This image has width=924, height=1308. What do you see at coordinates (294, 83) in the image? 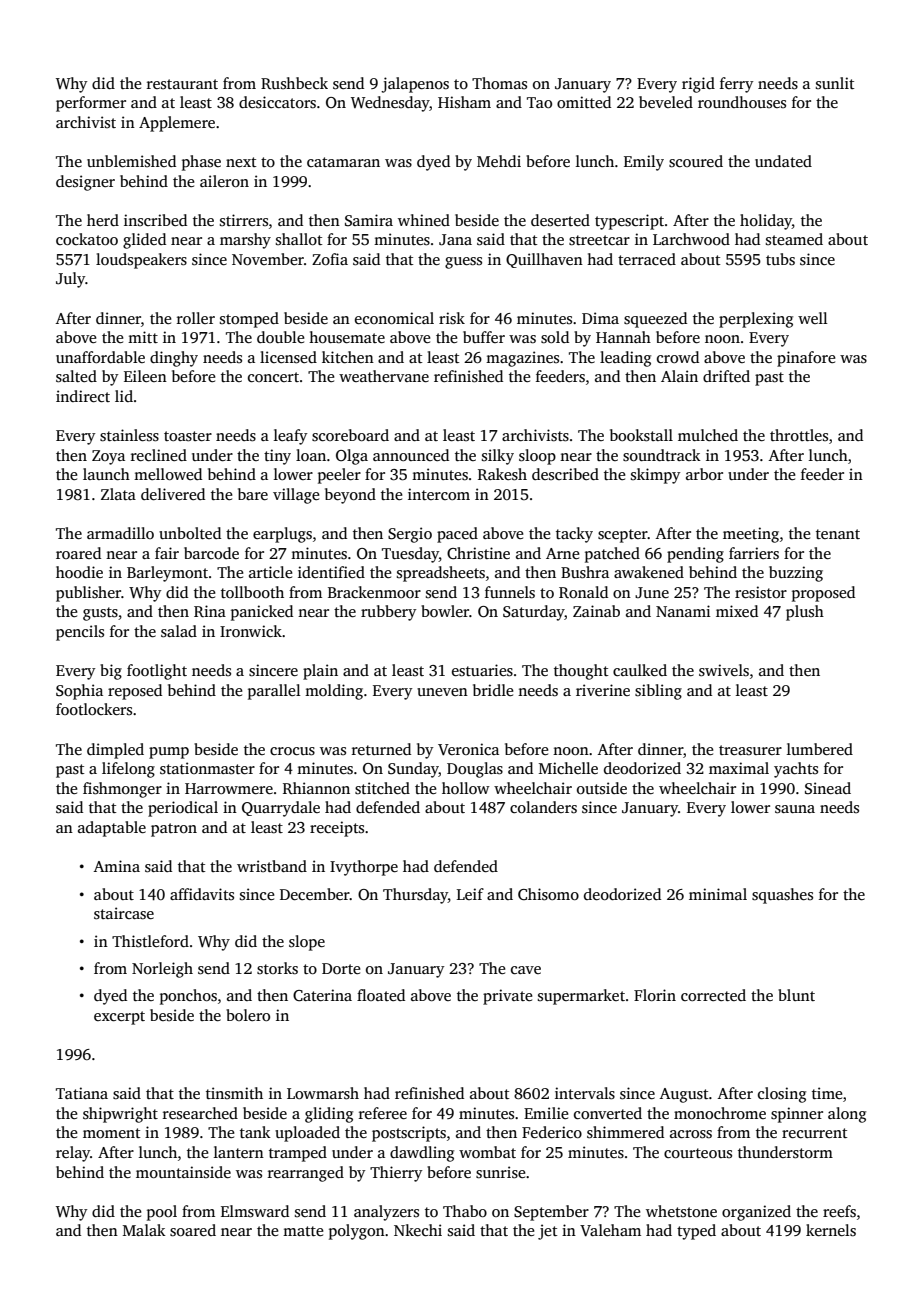
I see `Rushbeck` at bounding box center [294, 83].
